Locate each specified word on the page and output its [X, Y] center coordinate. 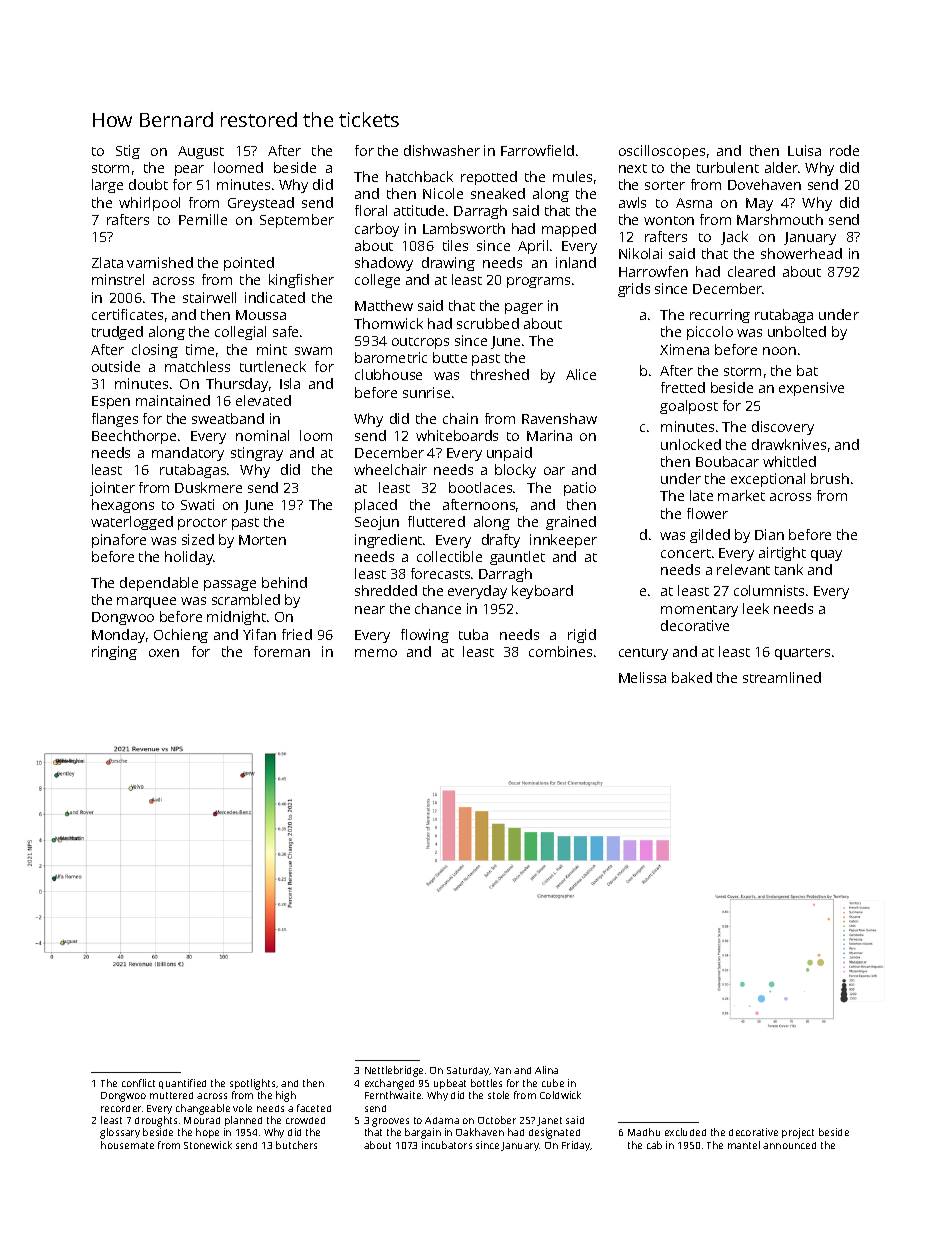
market [741, 495]
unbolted [797, 331]
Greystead [261, 204]
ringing [114, 653]
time [200, 349]
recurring [720, 316]
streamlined [782, 677]
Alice [581, 374]
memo [376, 653]
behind [284, 582]
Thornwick [388, 323]
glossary [120, 1133]
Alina [546, 1070]
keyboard [542, 592]
